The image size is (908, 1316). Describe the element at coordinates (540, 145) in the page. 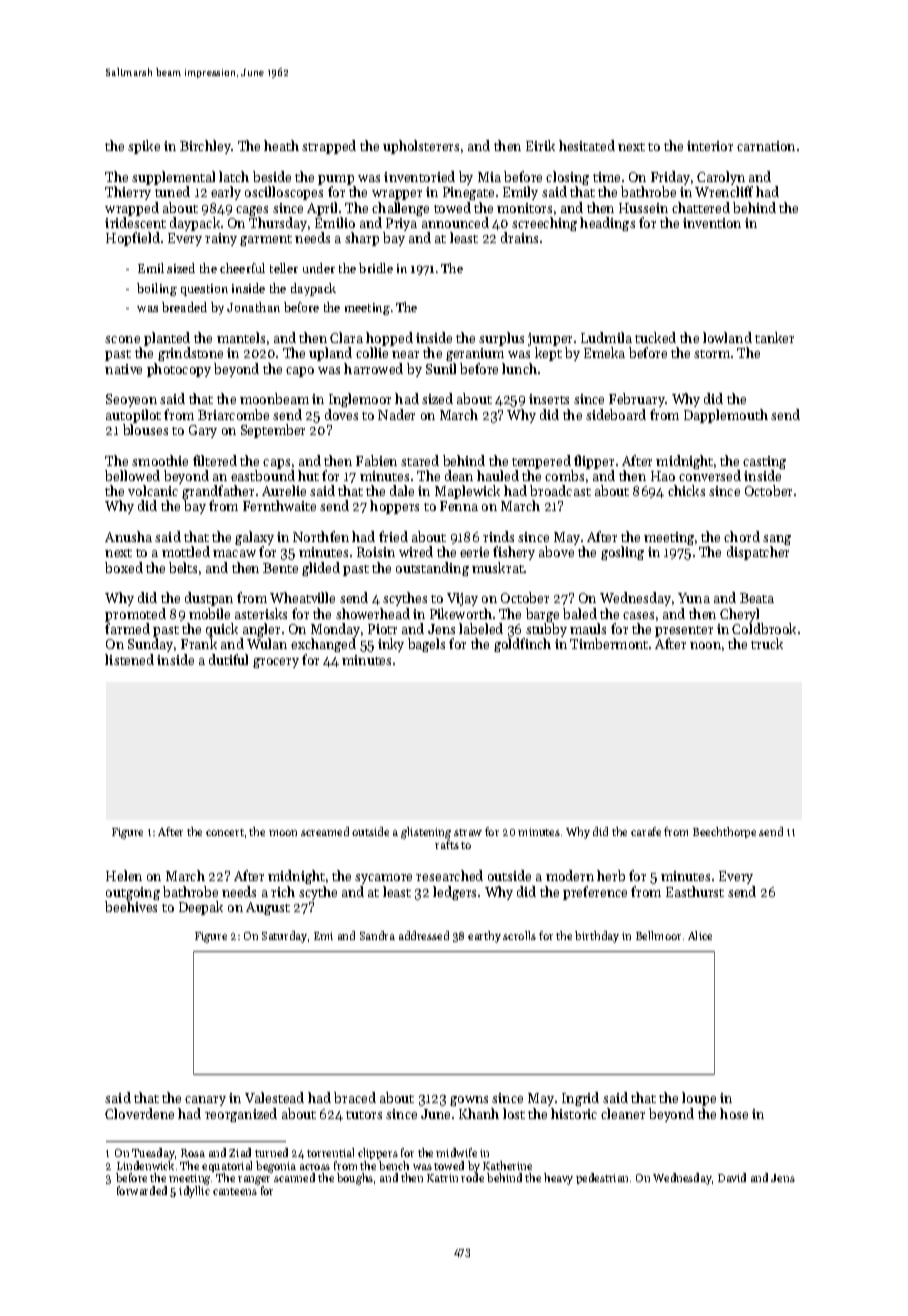

I see `Eirik` at that location.
